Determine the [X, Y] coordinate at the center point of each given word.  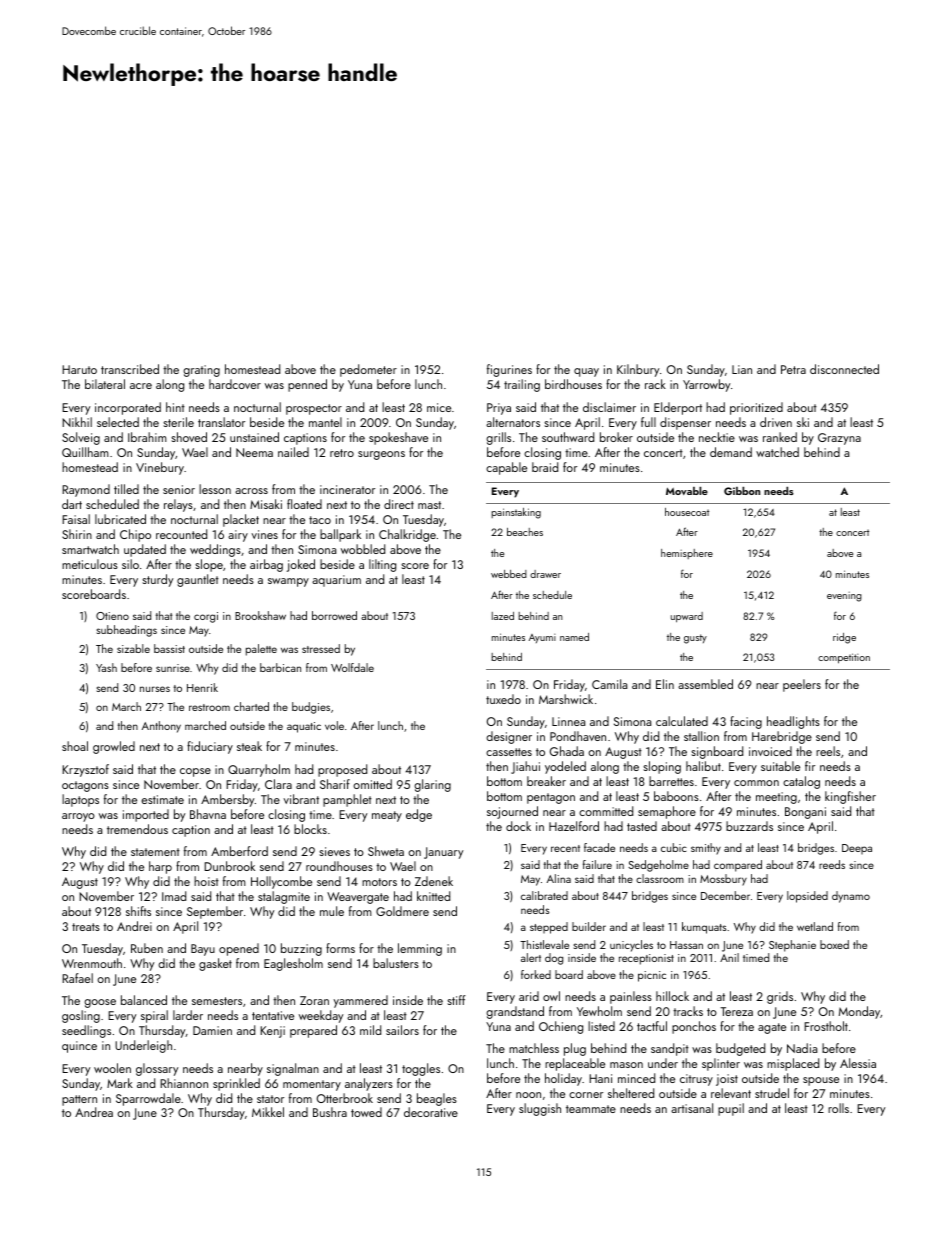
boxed [834, 944]
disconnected [844, 369]
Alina [559, 878]
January [443, 853]
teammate [591, 1109]
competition [844, 658]
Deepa [857, 849]
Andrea [94, 1112]
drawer [545, 574]
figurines [509, 370]
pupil [731, 1109]
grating [201, 371]
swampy [288, 582]
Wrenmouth [92, 963]
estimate [162, 799]
